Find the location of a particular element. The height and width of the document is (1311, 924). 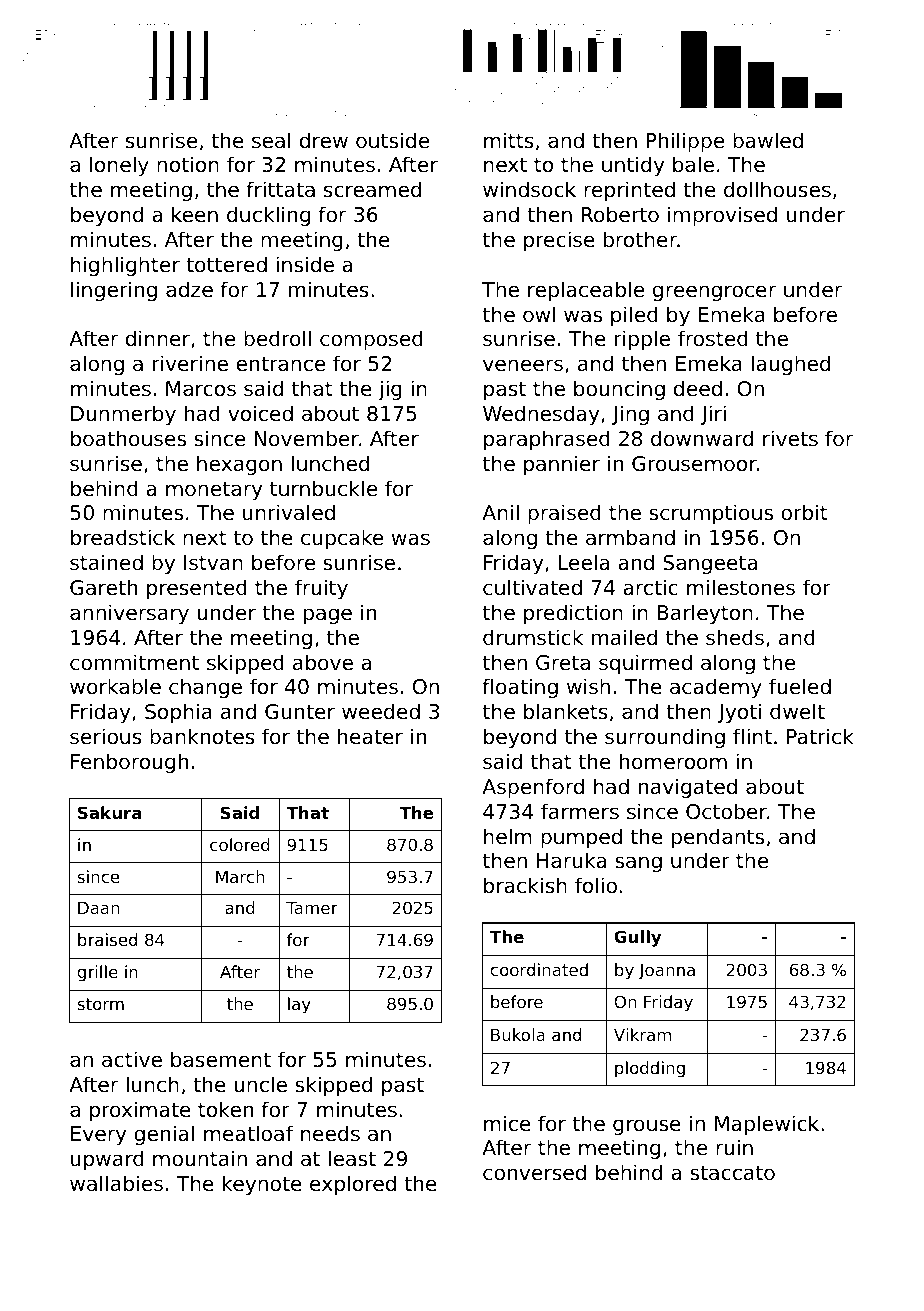

Tamer is located at coordinates (312, 908).
